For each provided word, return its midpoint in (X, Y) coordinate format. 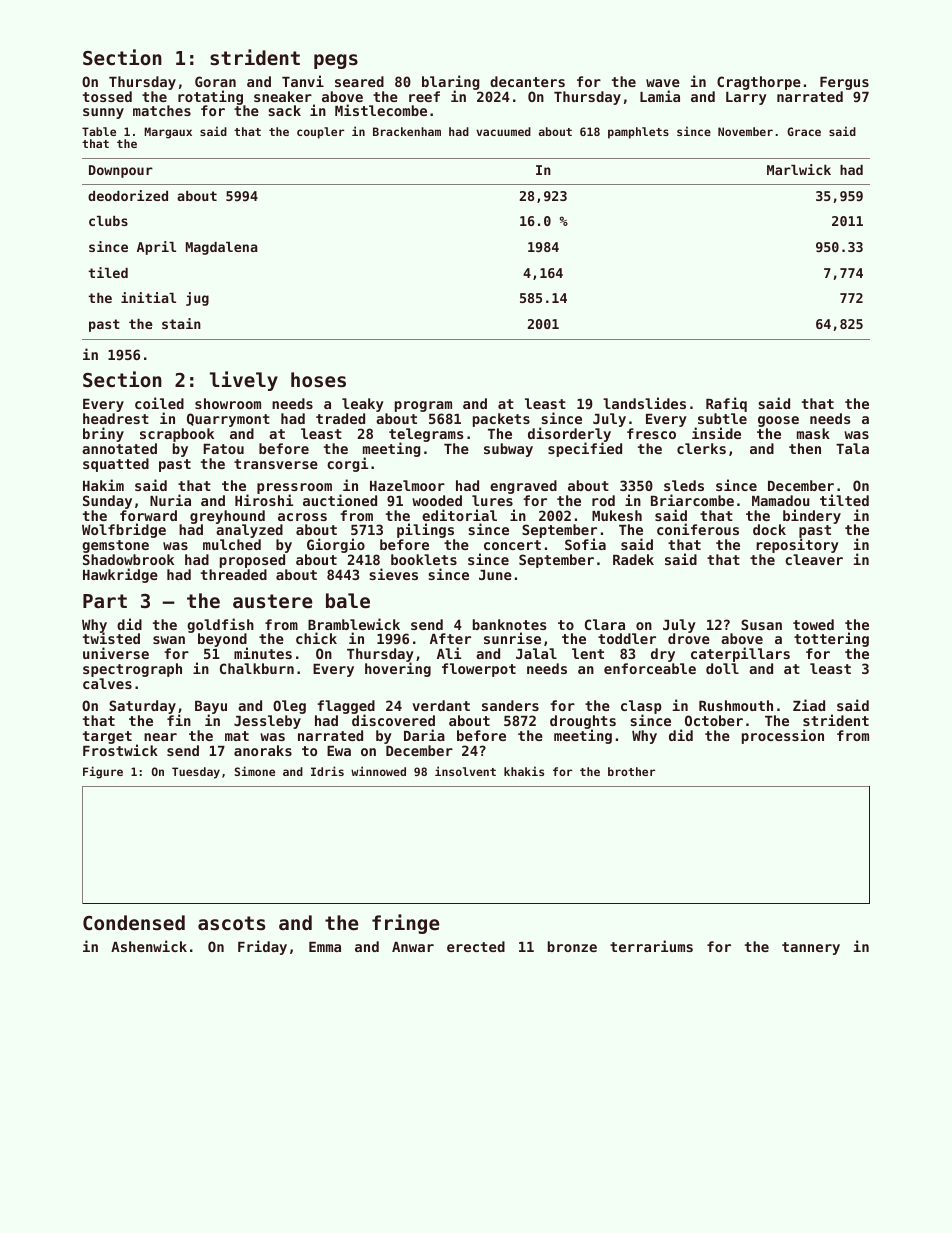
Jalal (536, 653)
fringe (405, 924)
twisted (111, 638)
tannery (811, 948)
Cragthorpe (759, 83)
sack (284, 110)
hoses (318, 379)
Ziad (809, 705)
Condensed (134, 922)
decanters (527, 81)
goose (778, 421)
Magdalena (222, 248)
